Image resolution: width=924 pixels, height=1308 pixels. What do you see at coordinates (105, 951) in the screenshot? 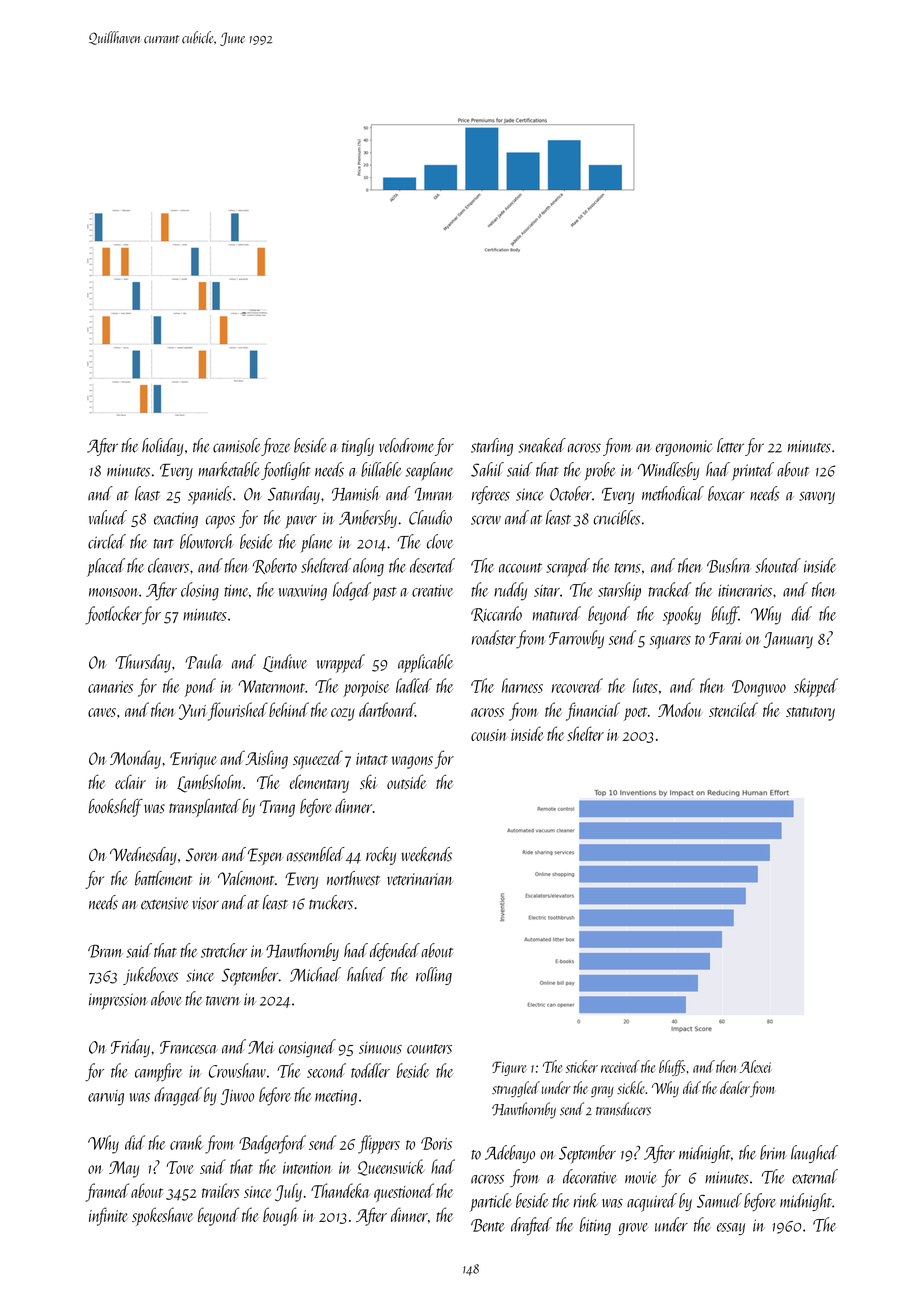
I see `Bram` at bounding box center [105, 951].
